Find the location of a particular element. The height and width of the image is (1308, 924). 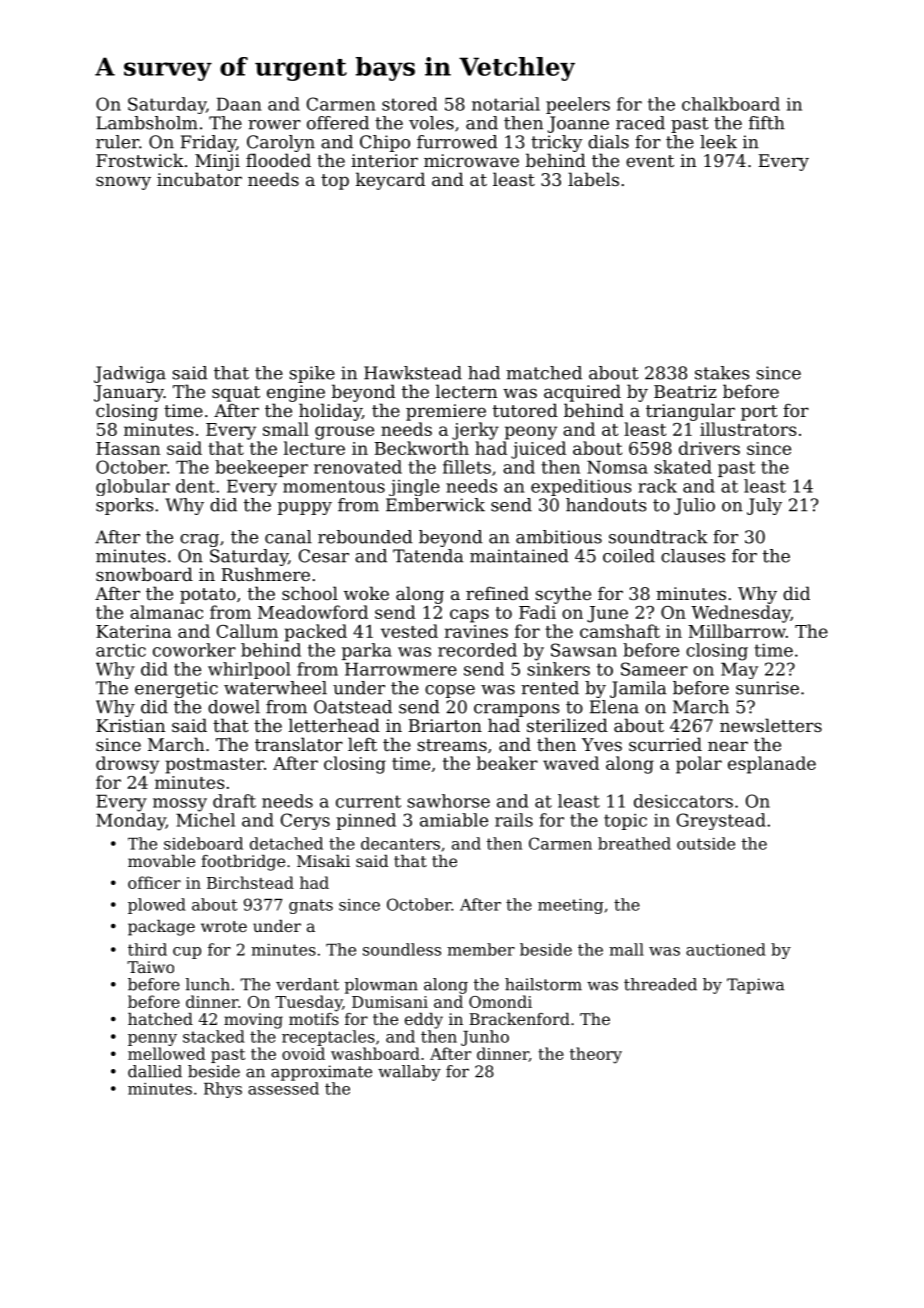

spike is located at coordinates (312, 374).
